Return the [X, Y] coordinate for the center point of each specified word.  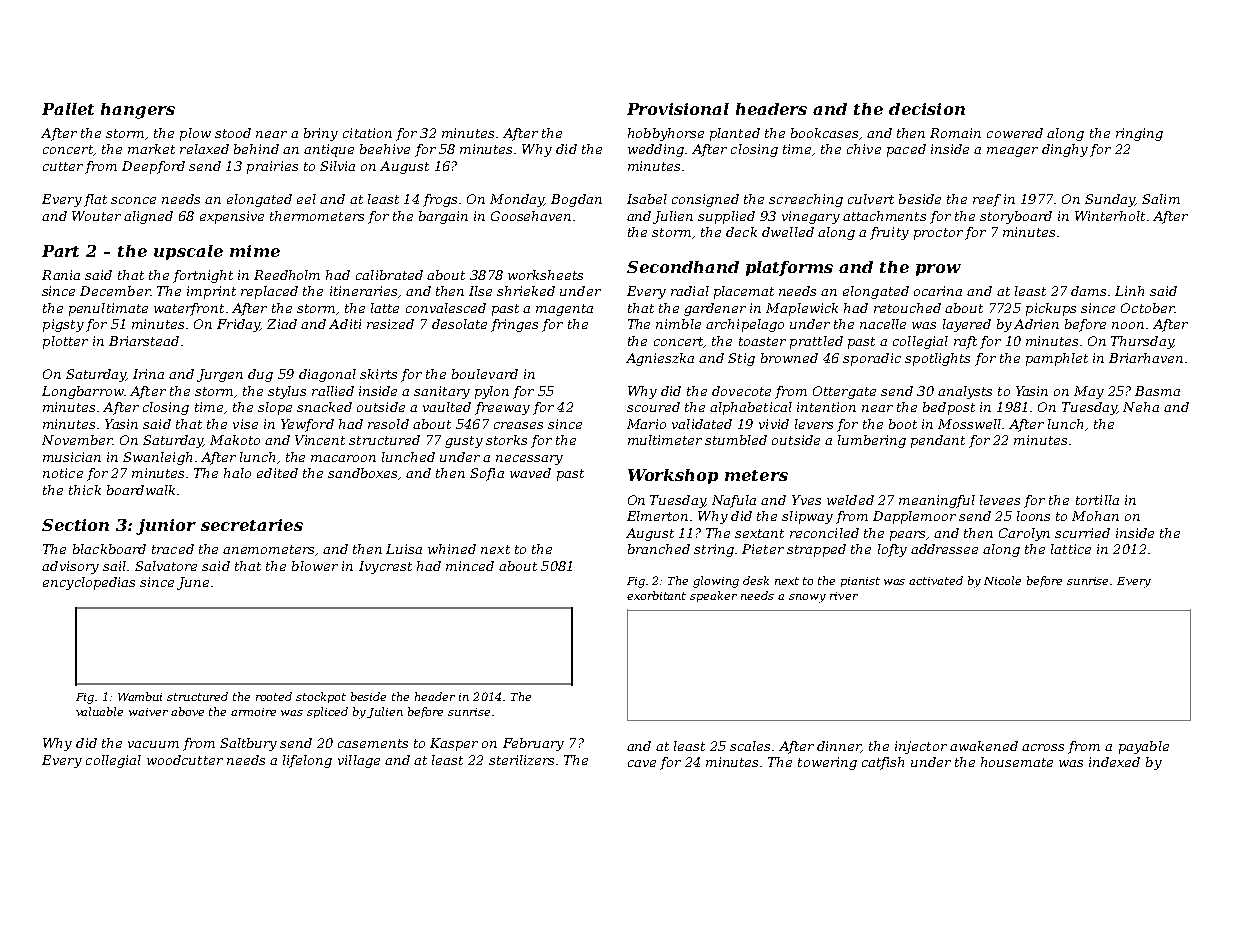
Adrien [1036, 324]
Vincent [320, 440]
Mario [646, 424]
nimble [678, 324]
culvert [871, 199]
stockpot [321, 697]
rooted [274, 696]
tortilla [1097, 500]
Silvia [337, 166]
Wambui [140, 696]
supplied [726, 217]
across [1043, 747]
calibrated [389, 275]
